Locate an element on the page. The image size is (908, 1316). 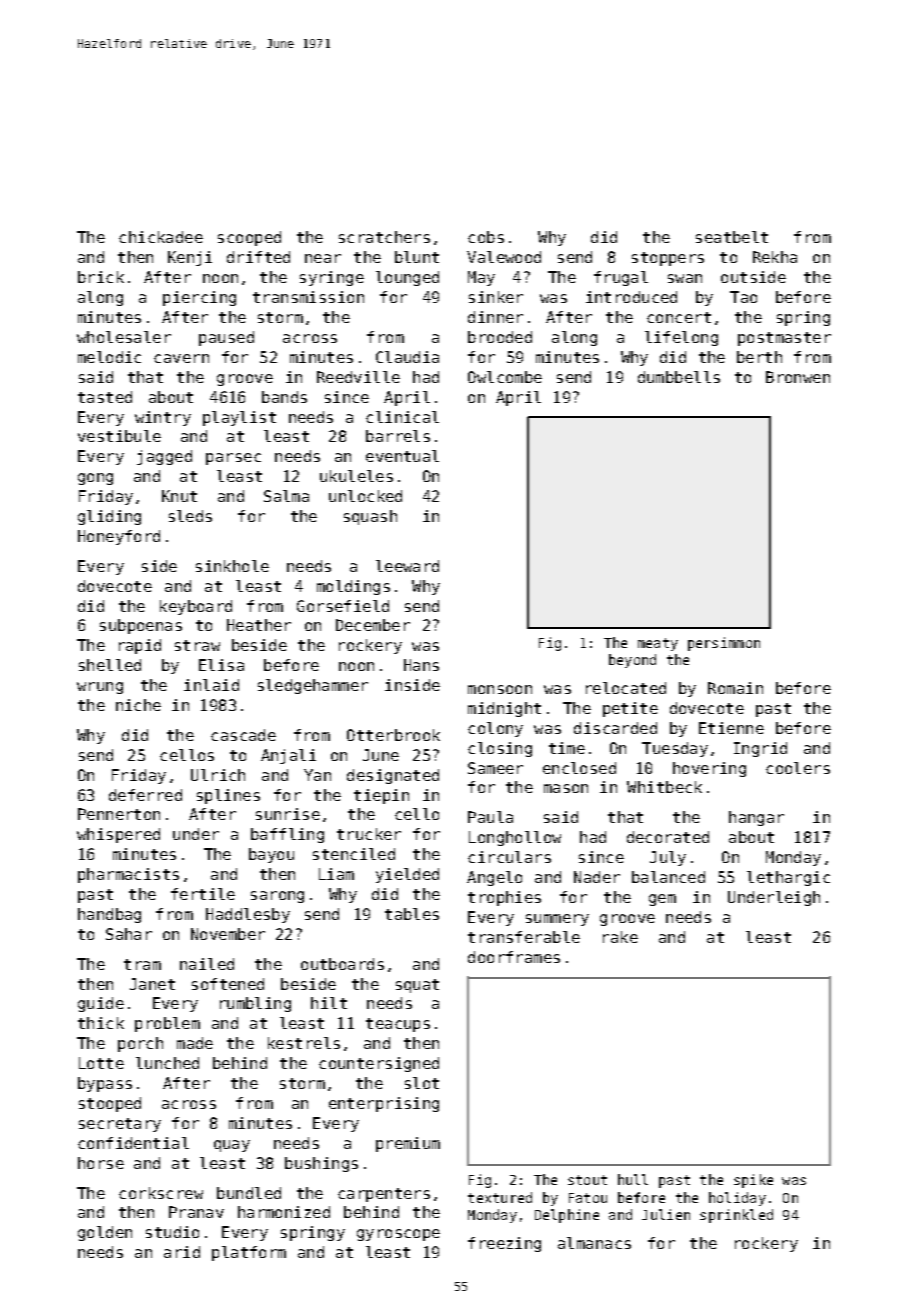
decorated is located at coordinates (668, 837).
